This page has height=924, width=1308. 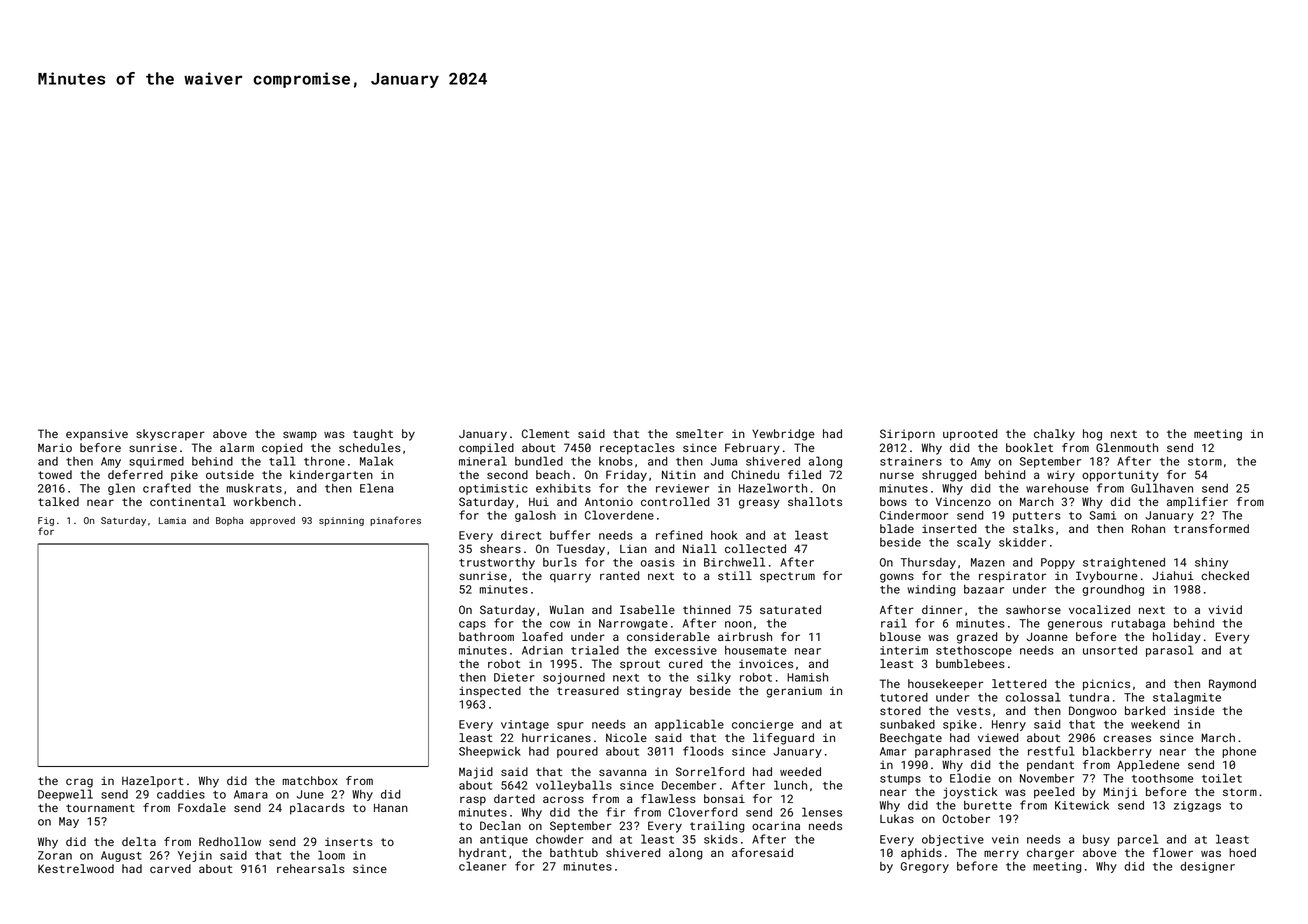 I want to click on aphids, so click(x=921, y=854).
